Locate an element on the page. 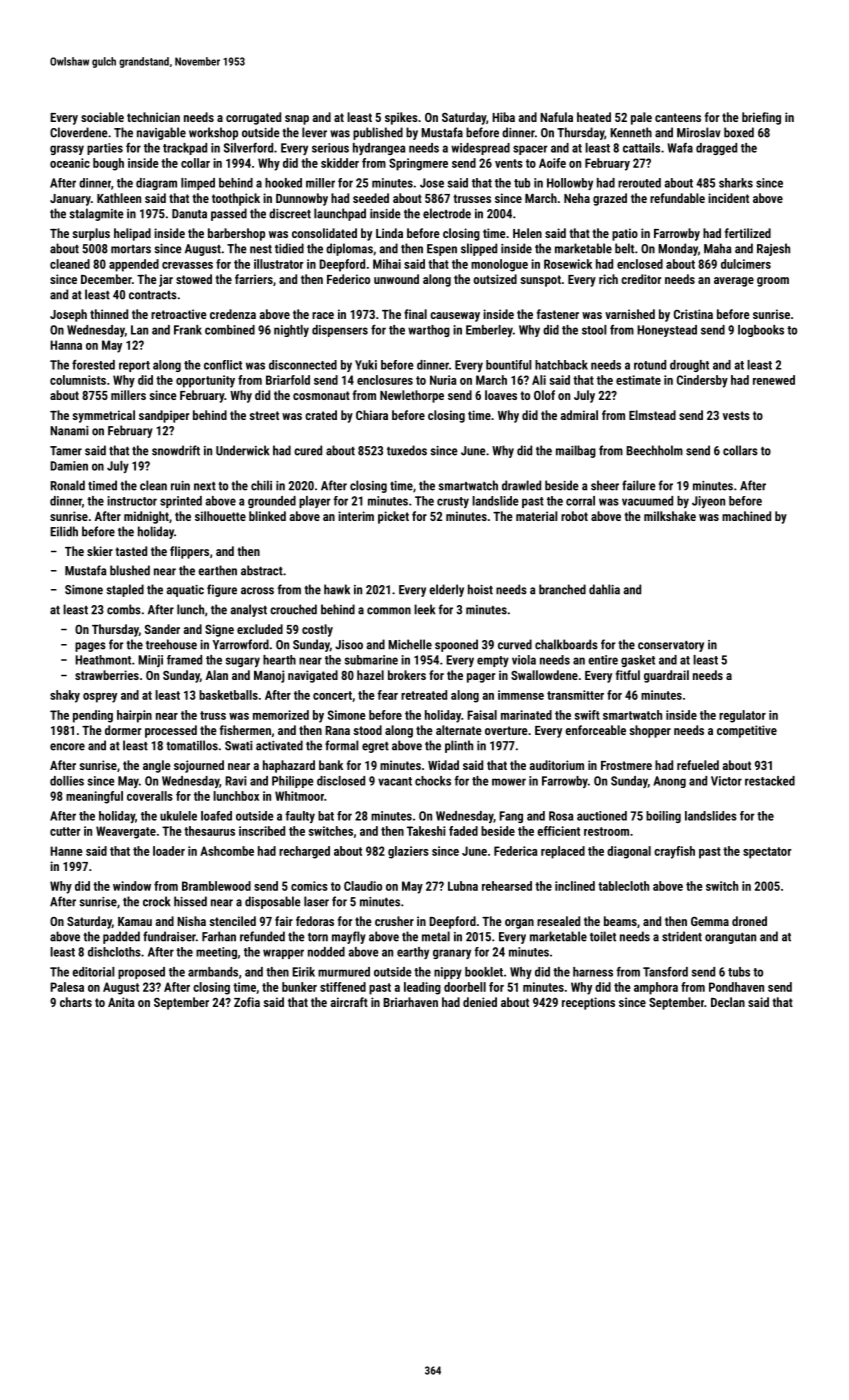 The image size is (849, 1400). Briarhaven is located at coordinates (410, 1002).
